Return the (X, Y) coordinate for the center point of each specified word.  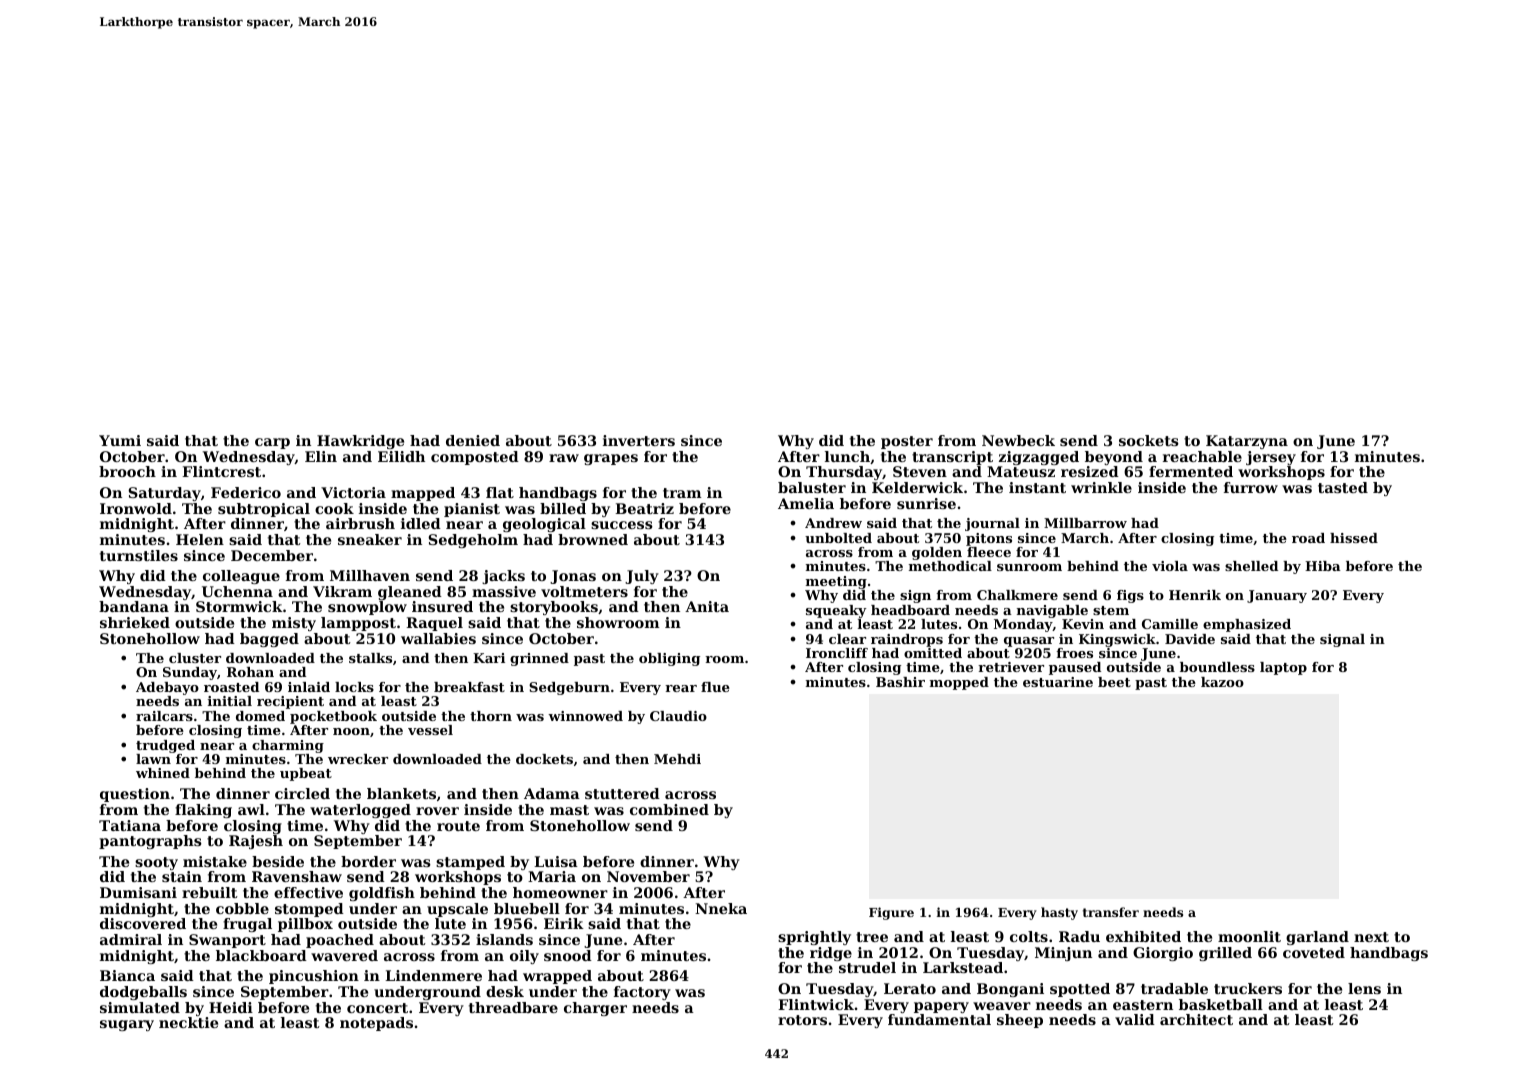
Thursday (844, 473)
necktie (188, 1022)
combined (669, 809)
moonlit (1249, 936)
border (368, 861)
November (648, 876)
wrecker (358, 759)
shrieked (135, 622)
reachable (1202, 456)
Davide (1190, 639)
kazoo (1222, 682)
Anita (707, 606)
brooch (127, 471)
